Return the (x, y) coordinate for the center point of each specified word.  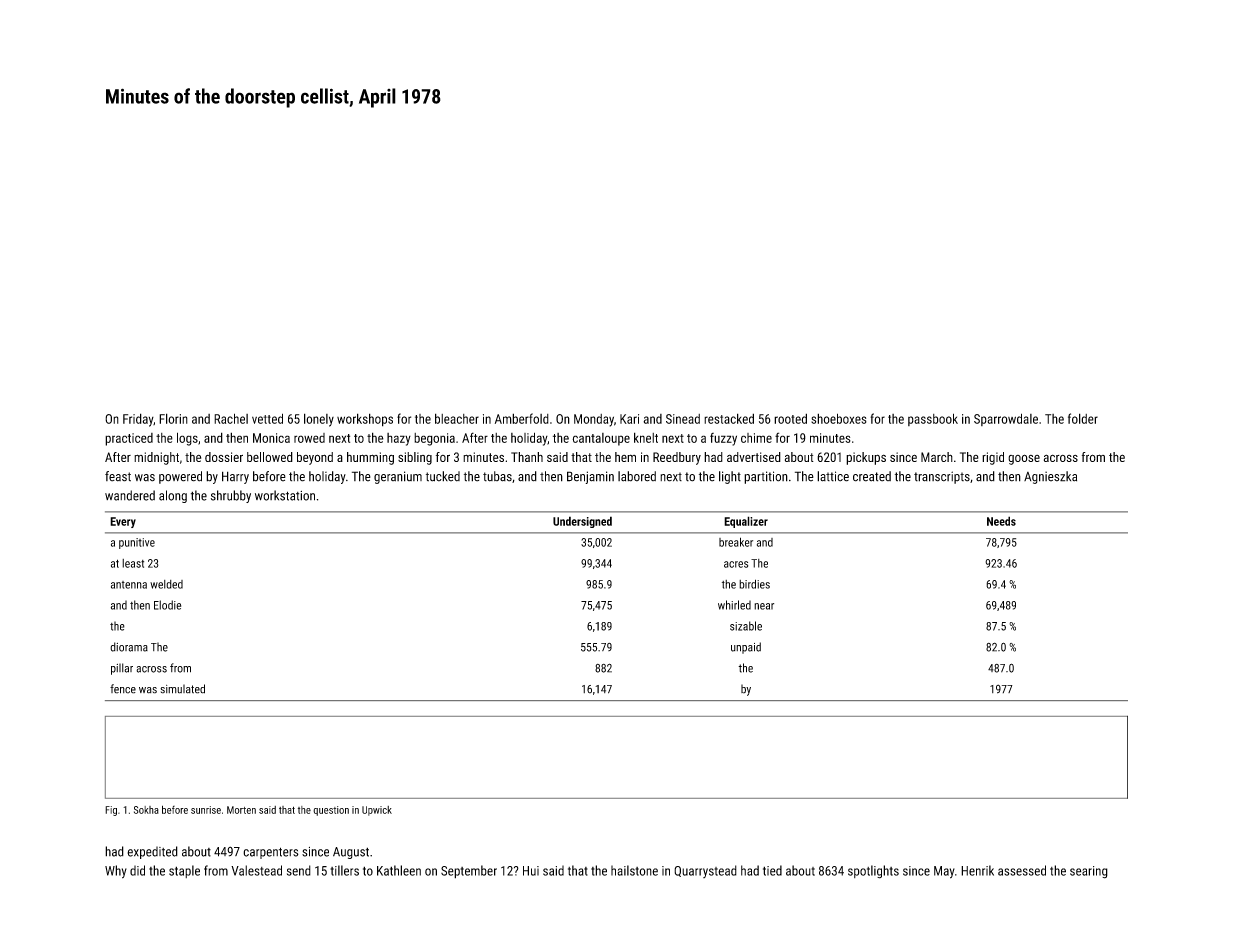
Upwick (377, 811)
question (331, 811)
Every (123, 522)
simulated (182, 689)
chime (756, 438)
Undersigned (582, 522)
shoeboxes (839, 418)
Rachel (231, 418)
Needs (1001, 521)
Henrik (977, 870)
